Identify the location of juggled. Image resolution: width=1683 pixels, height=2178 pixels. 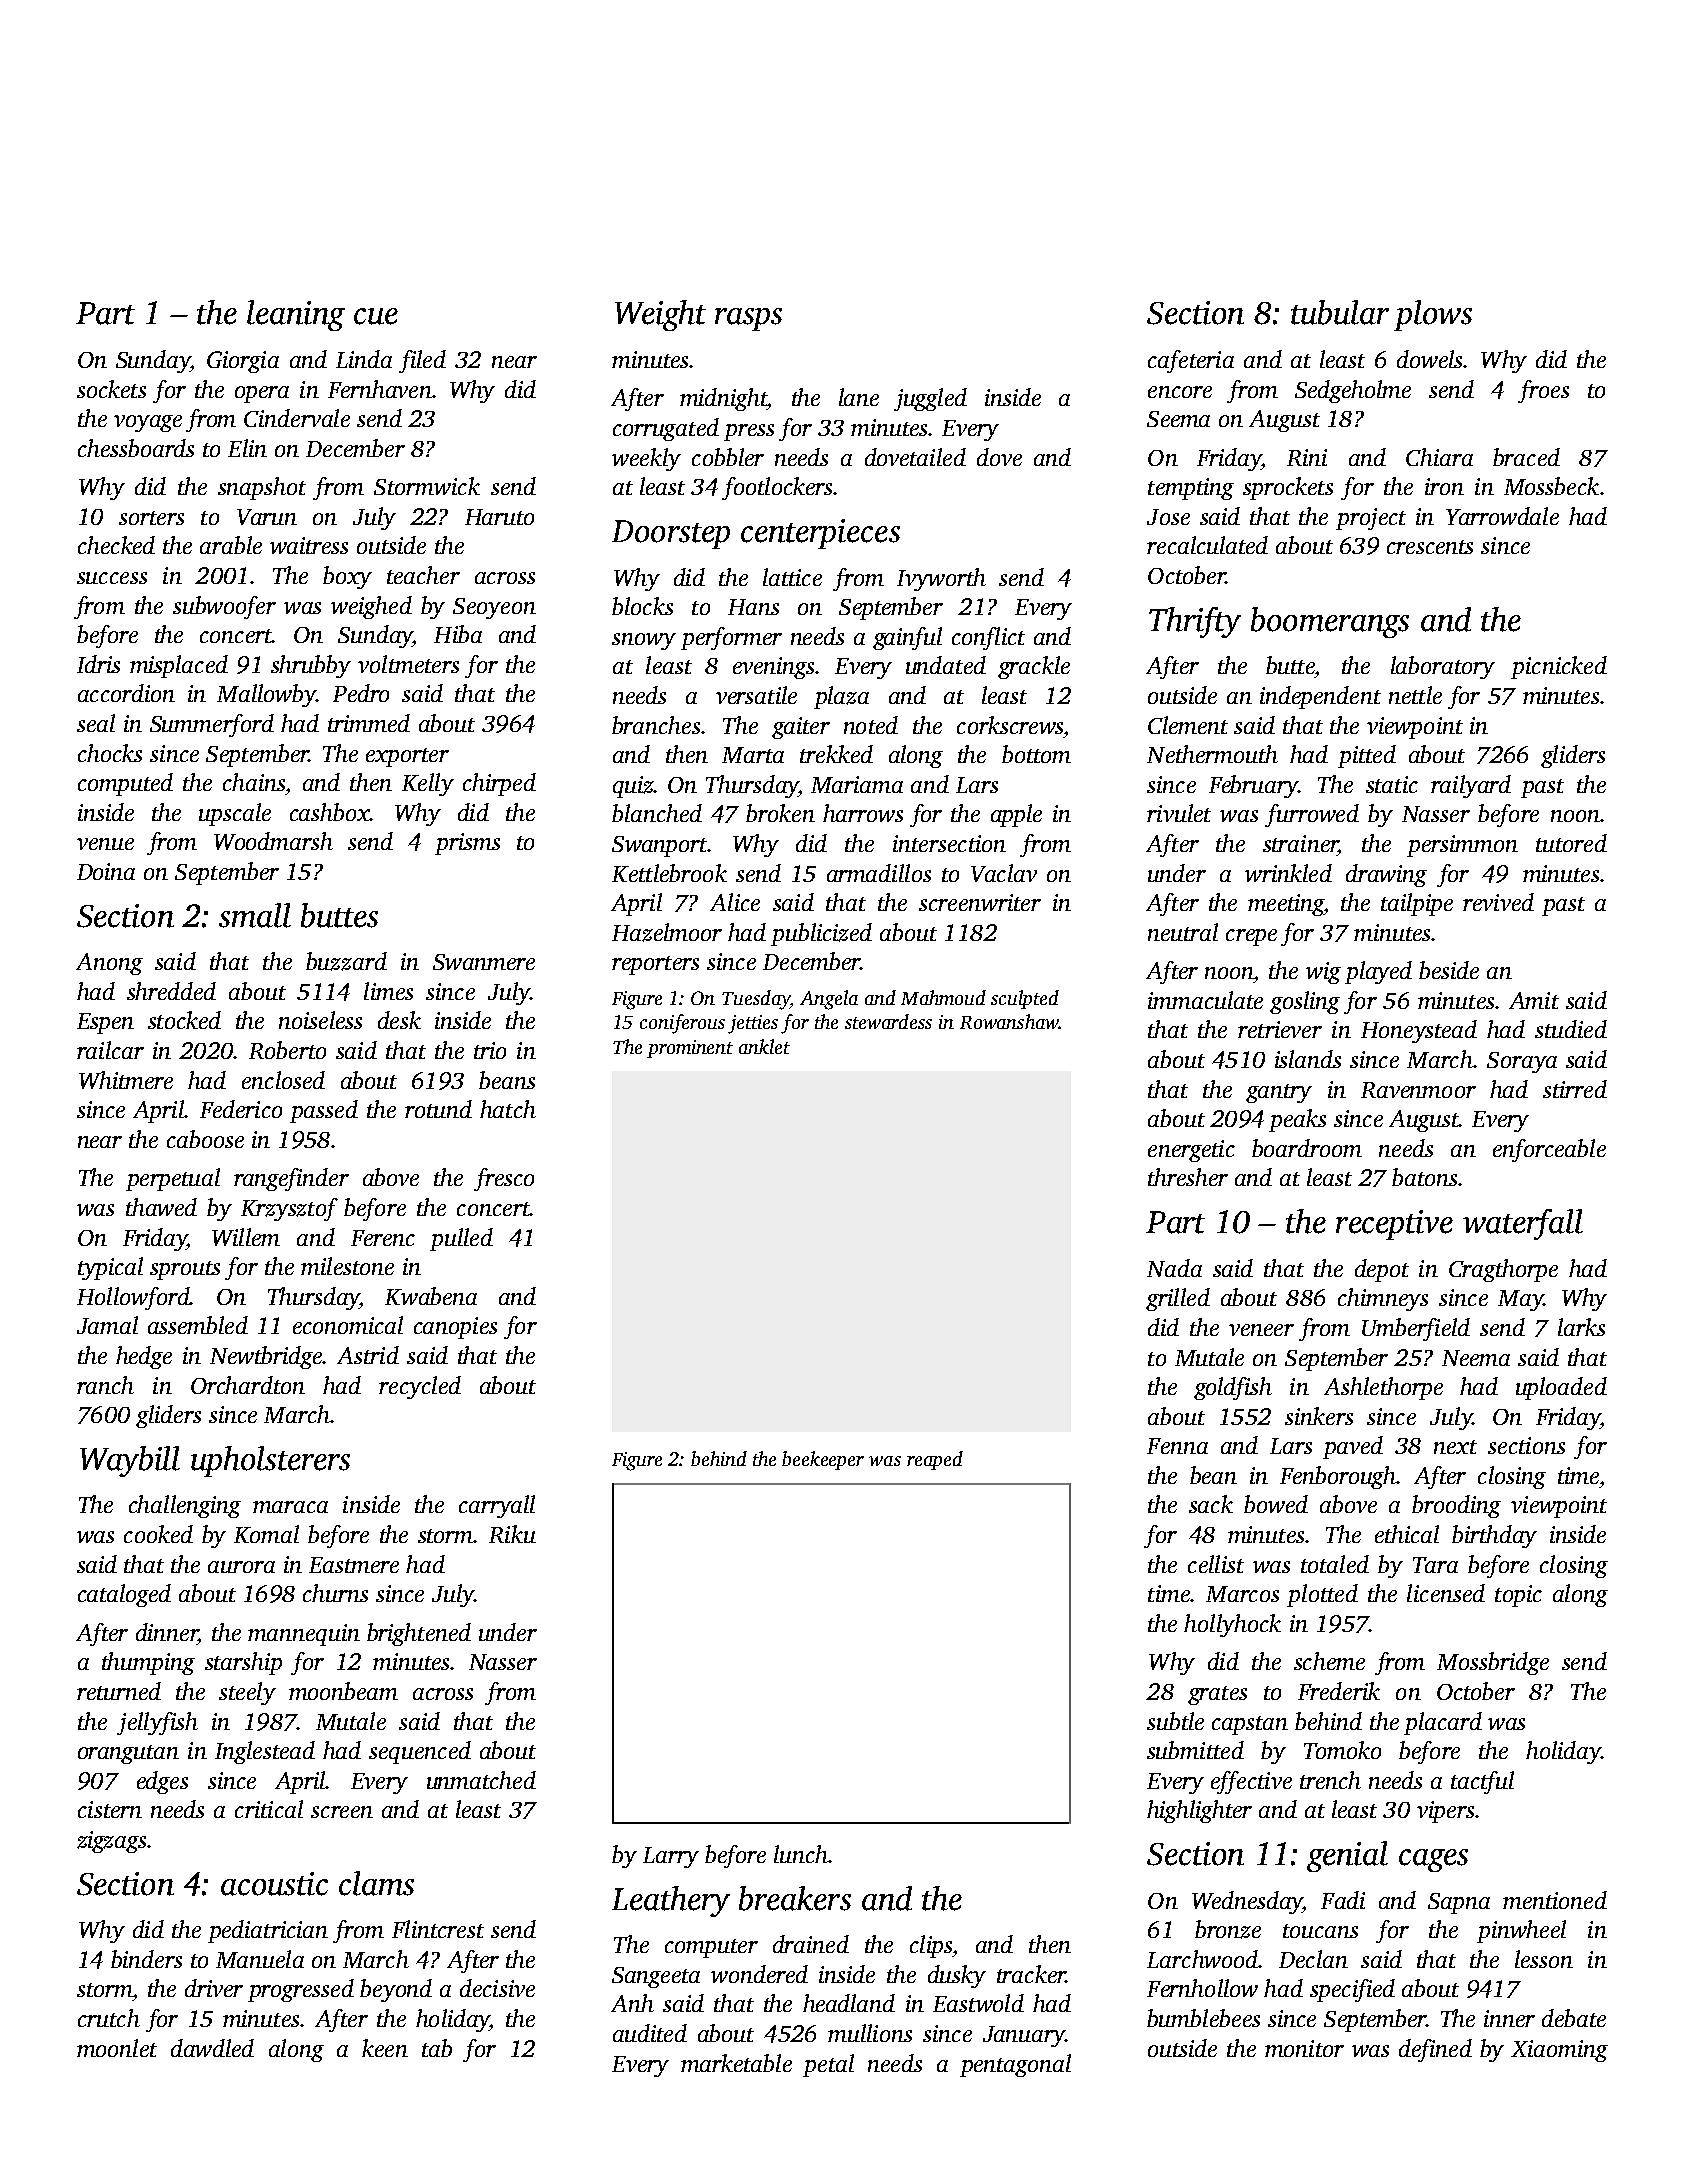
(930, 399).
